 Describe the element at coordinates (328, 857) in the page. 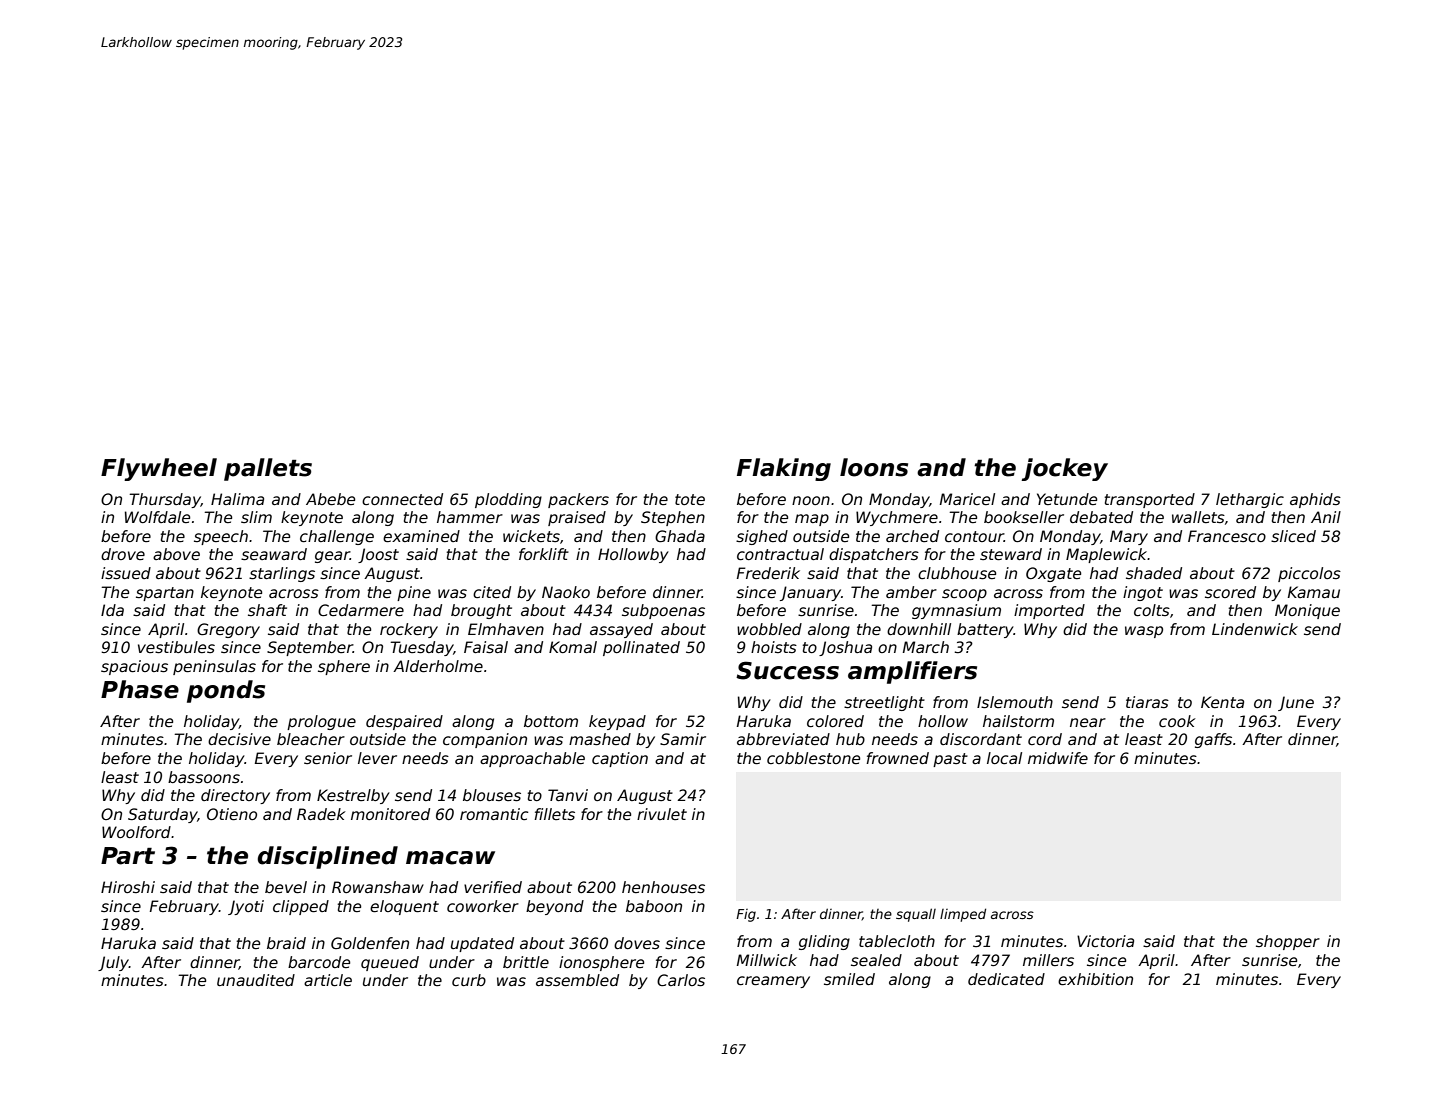

I see `disciplined` at that location.
